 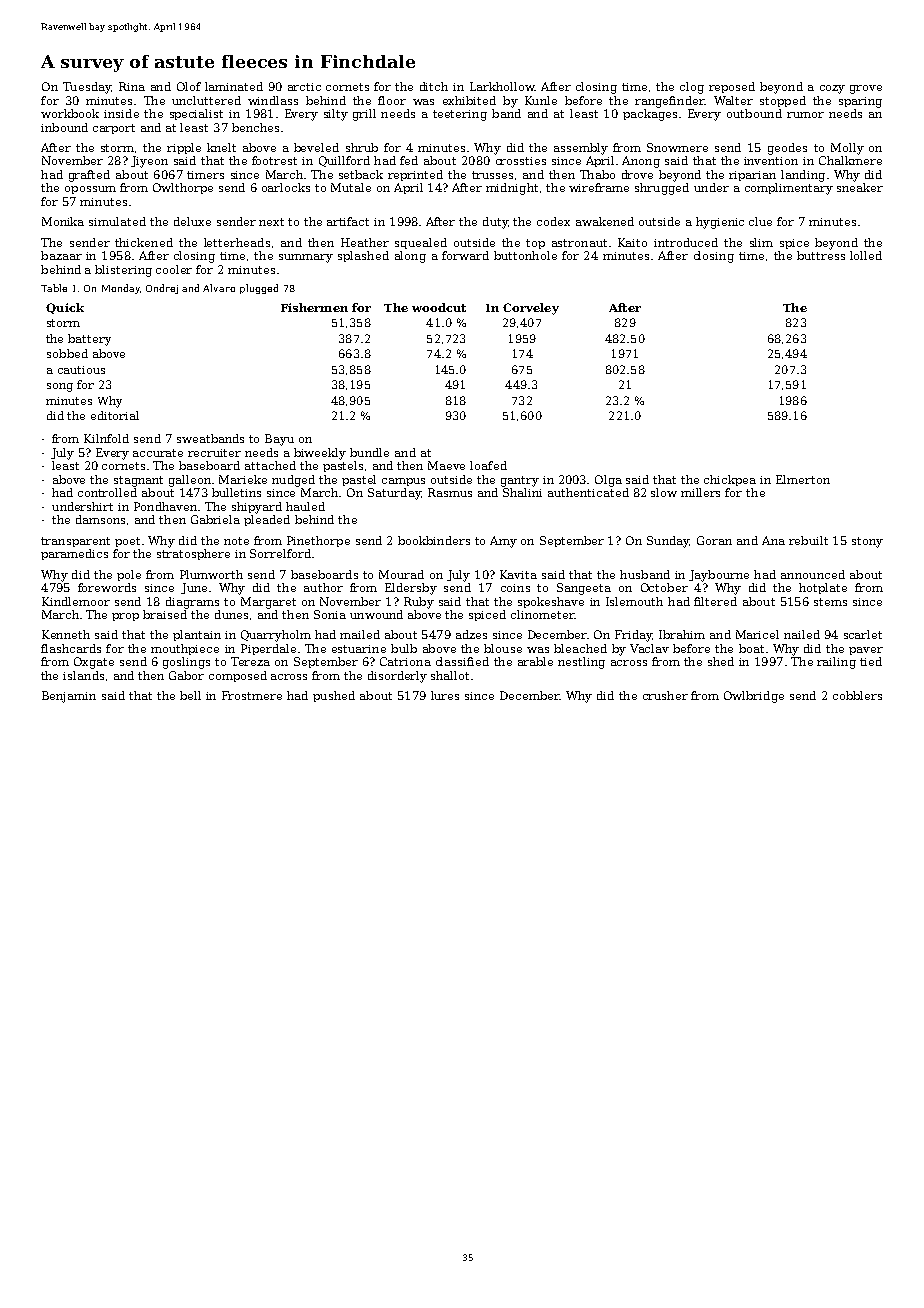 What do you see at coordinates (190, 695) in the image?
I see `bell` at bounding box center [190, 695].
